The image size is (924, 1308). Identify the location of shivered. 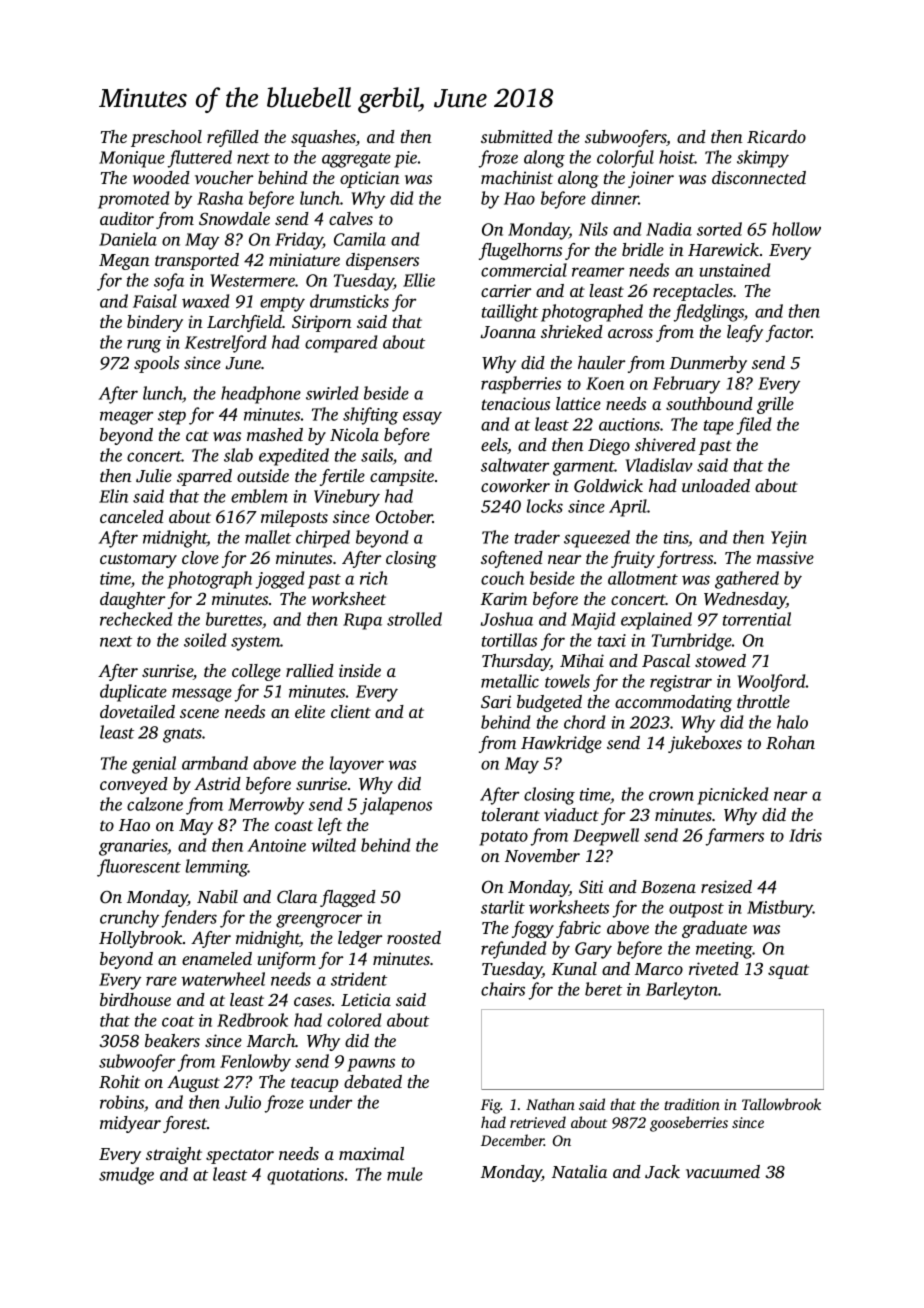
(665, 444).
